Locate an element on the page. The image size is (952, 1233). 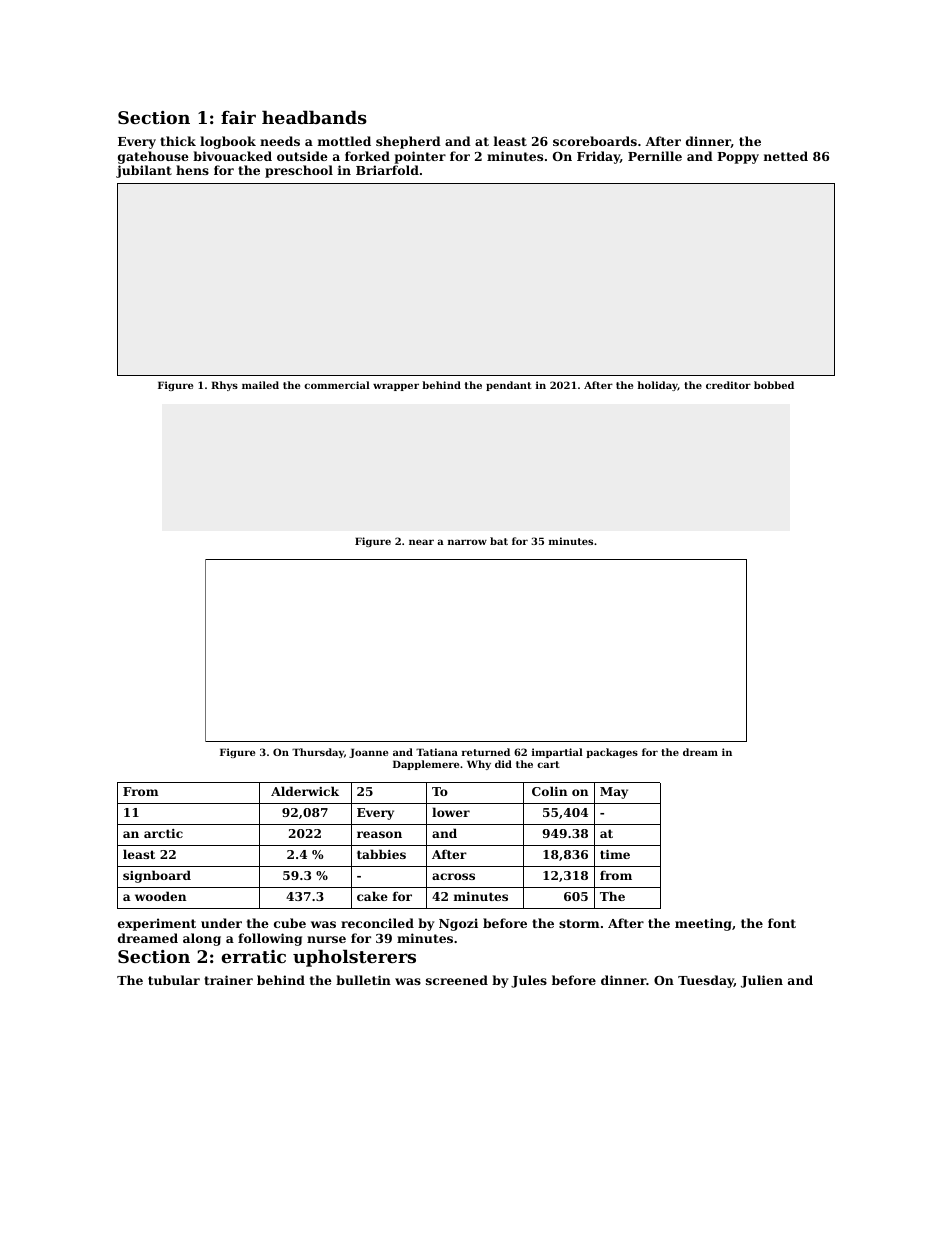
under is located at coordinates (221, 923).
